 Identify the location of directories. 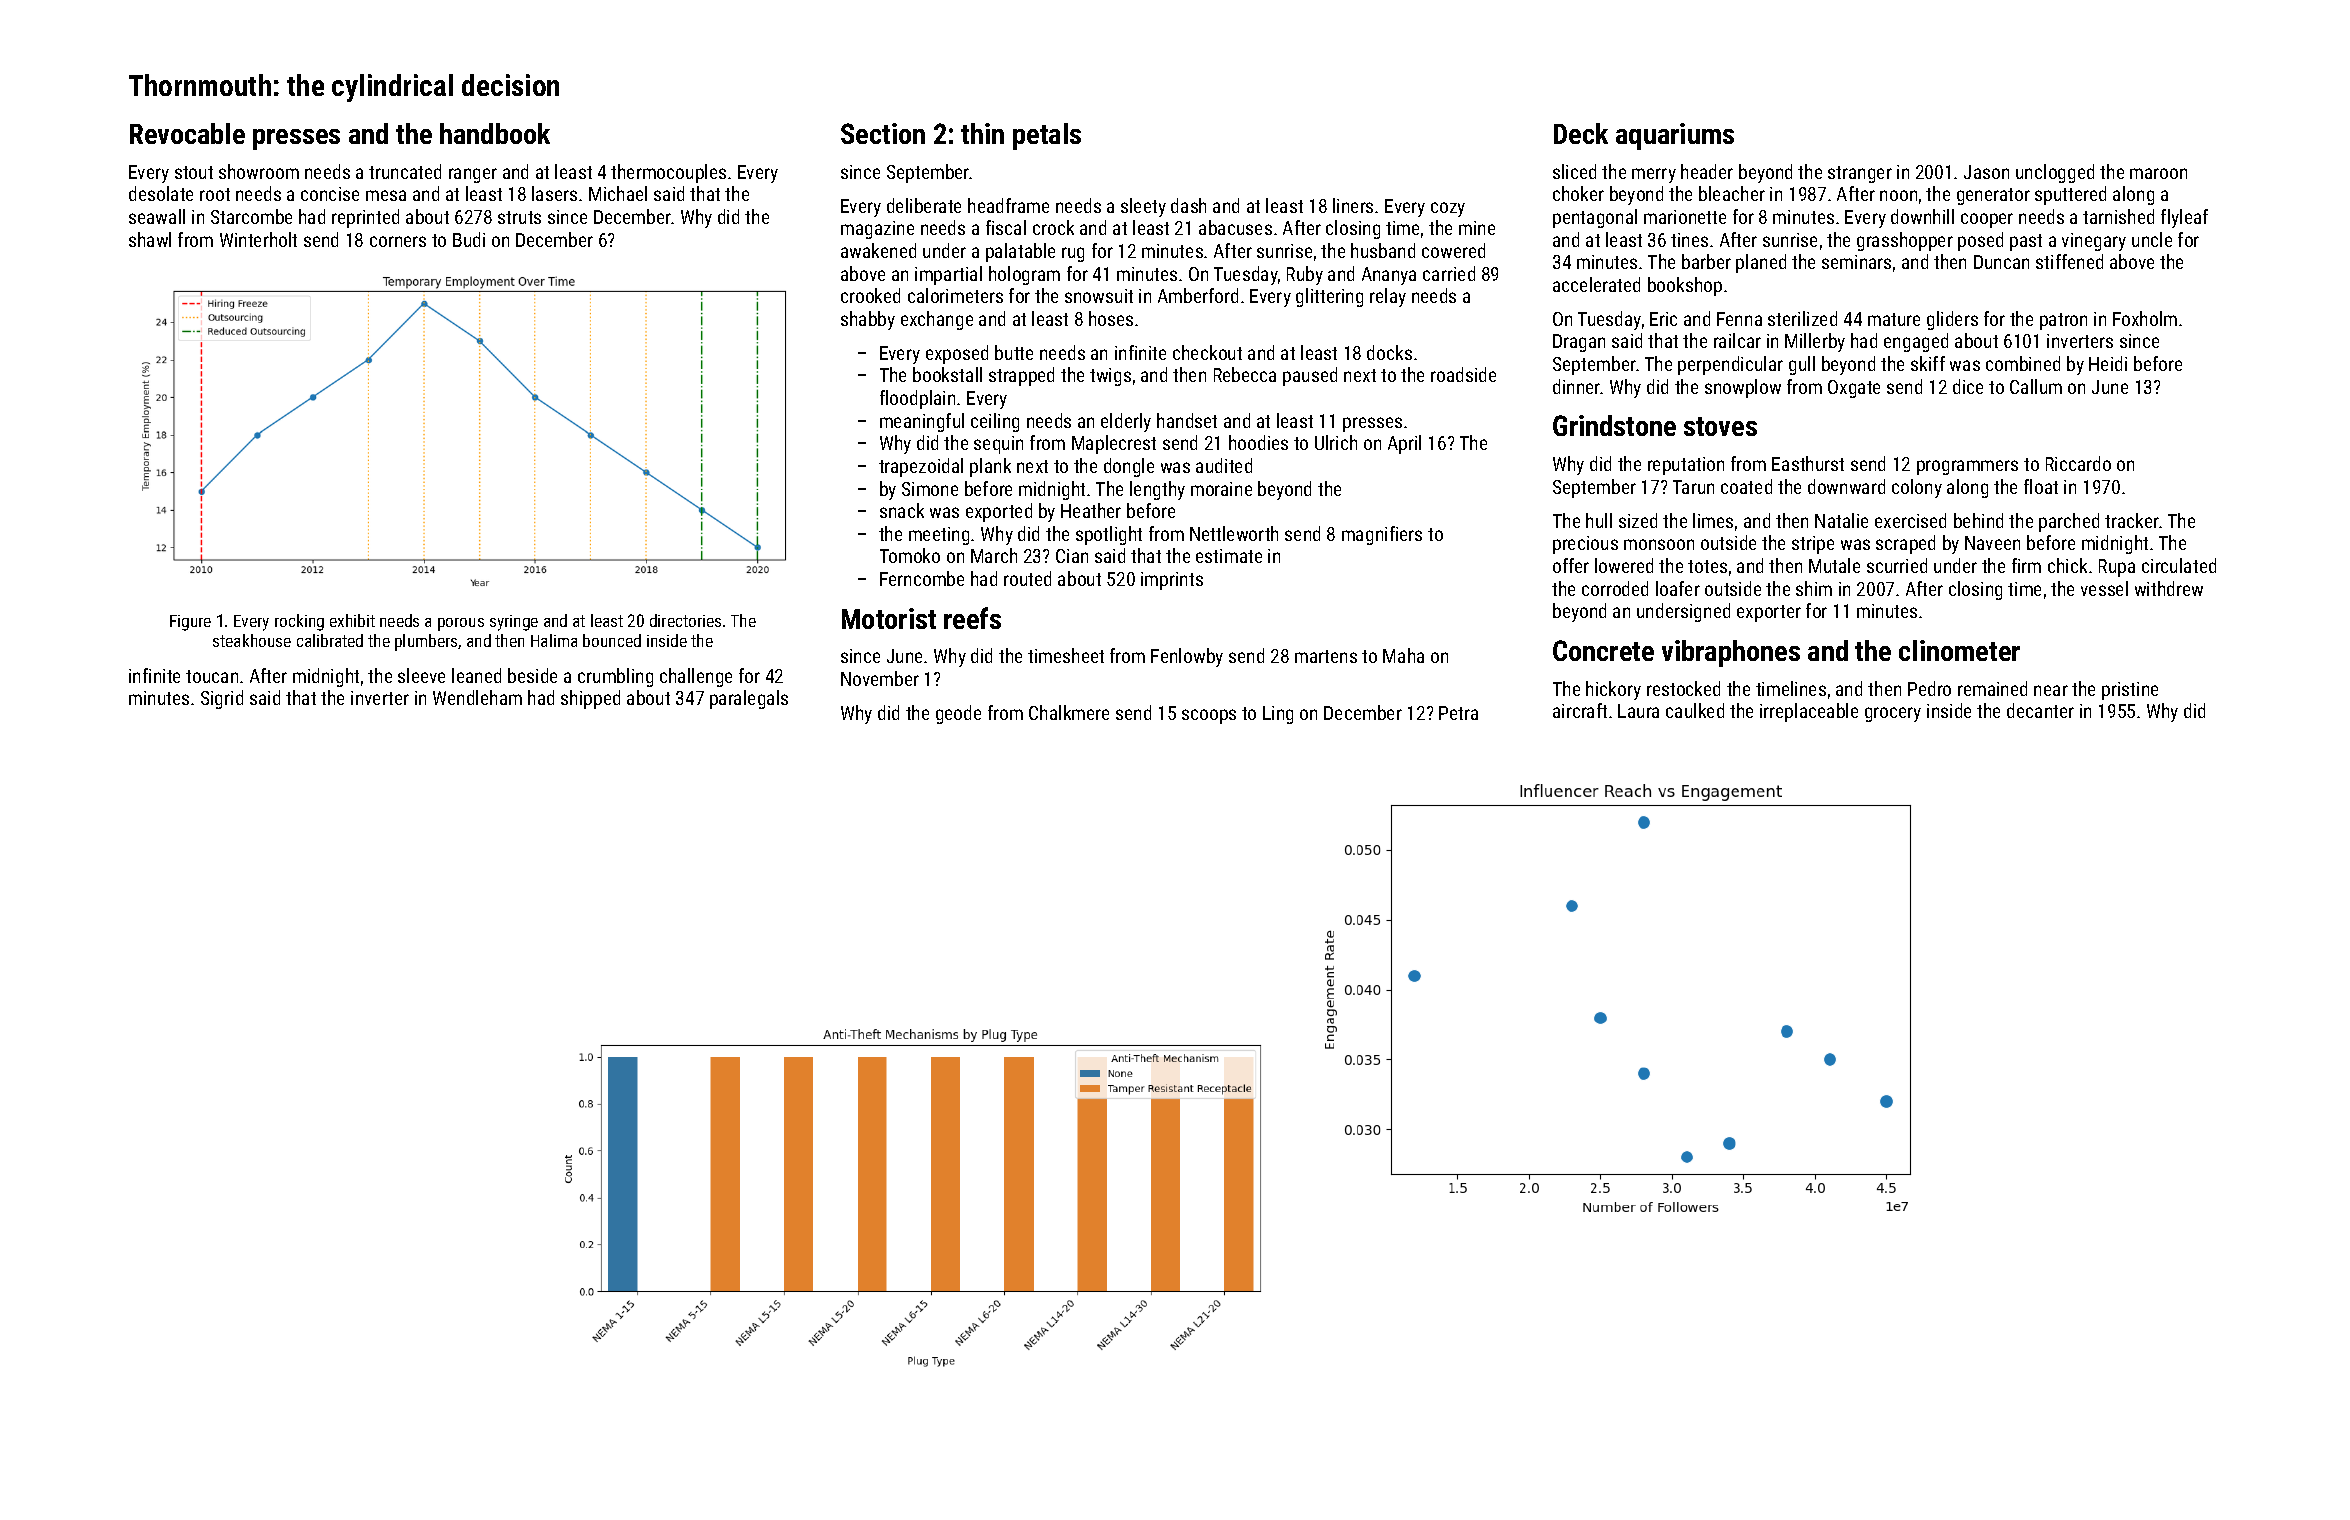
(685, 620).
